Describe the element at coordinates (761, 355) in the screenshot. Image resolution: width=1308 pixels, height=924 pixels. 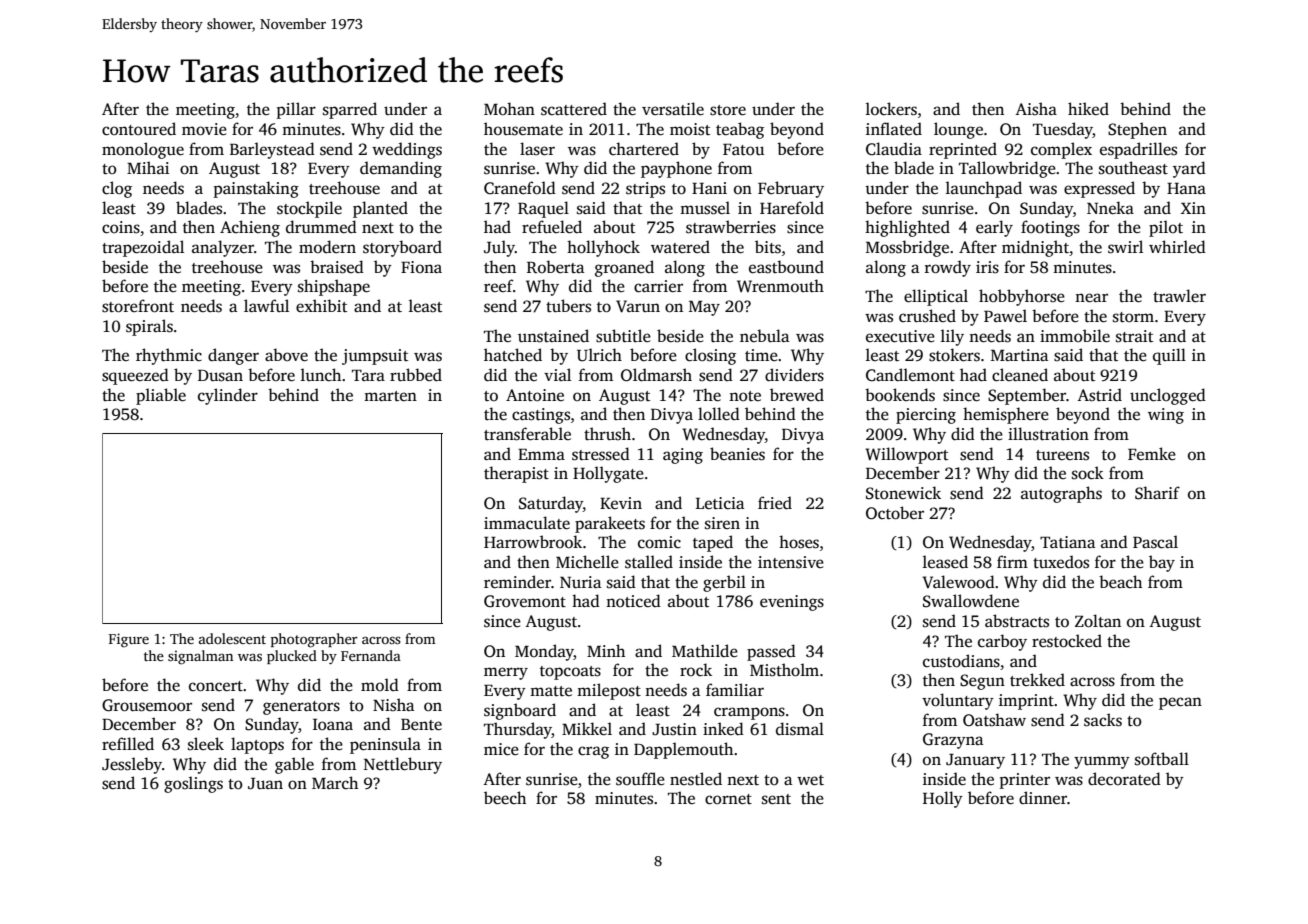
I see `time` at that location.
